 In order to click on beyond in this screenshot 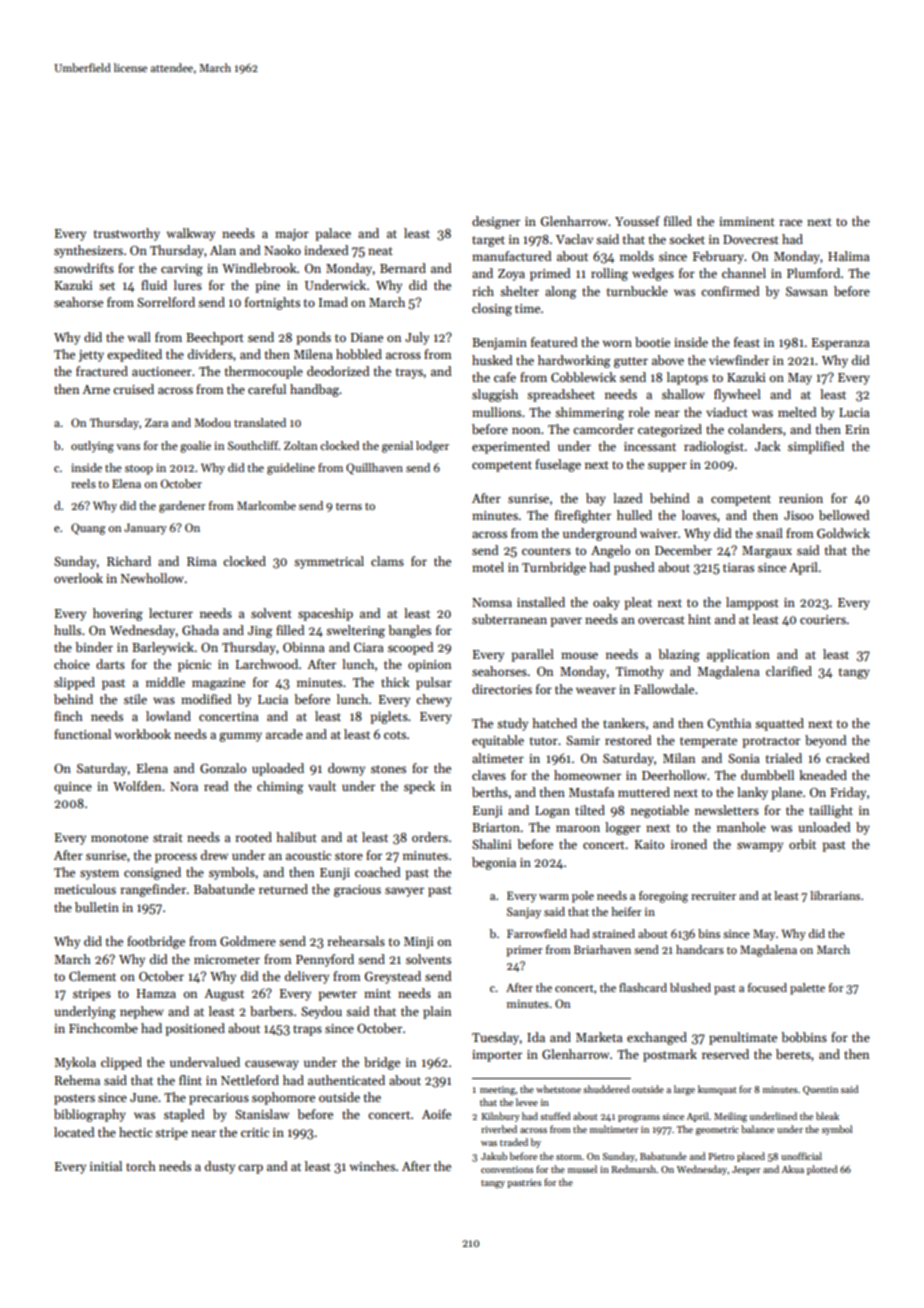, I will do `click(825, 741)`.
